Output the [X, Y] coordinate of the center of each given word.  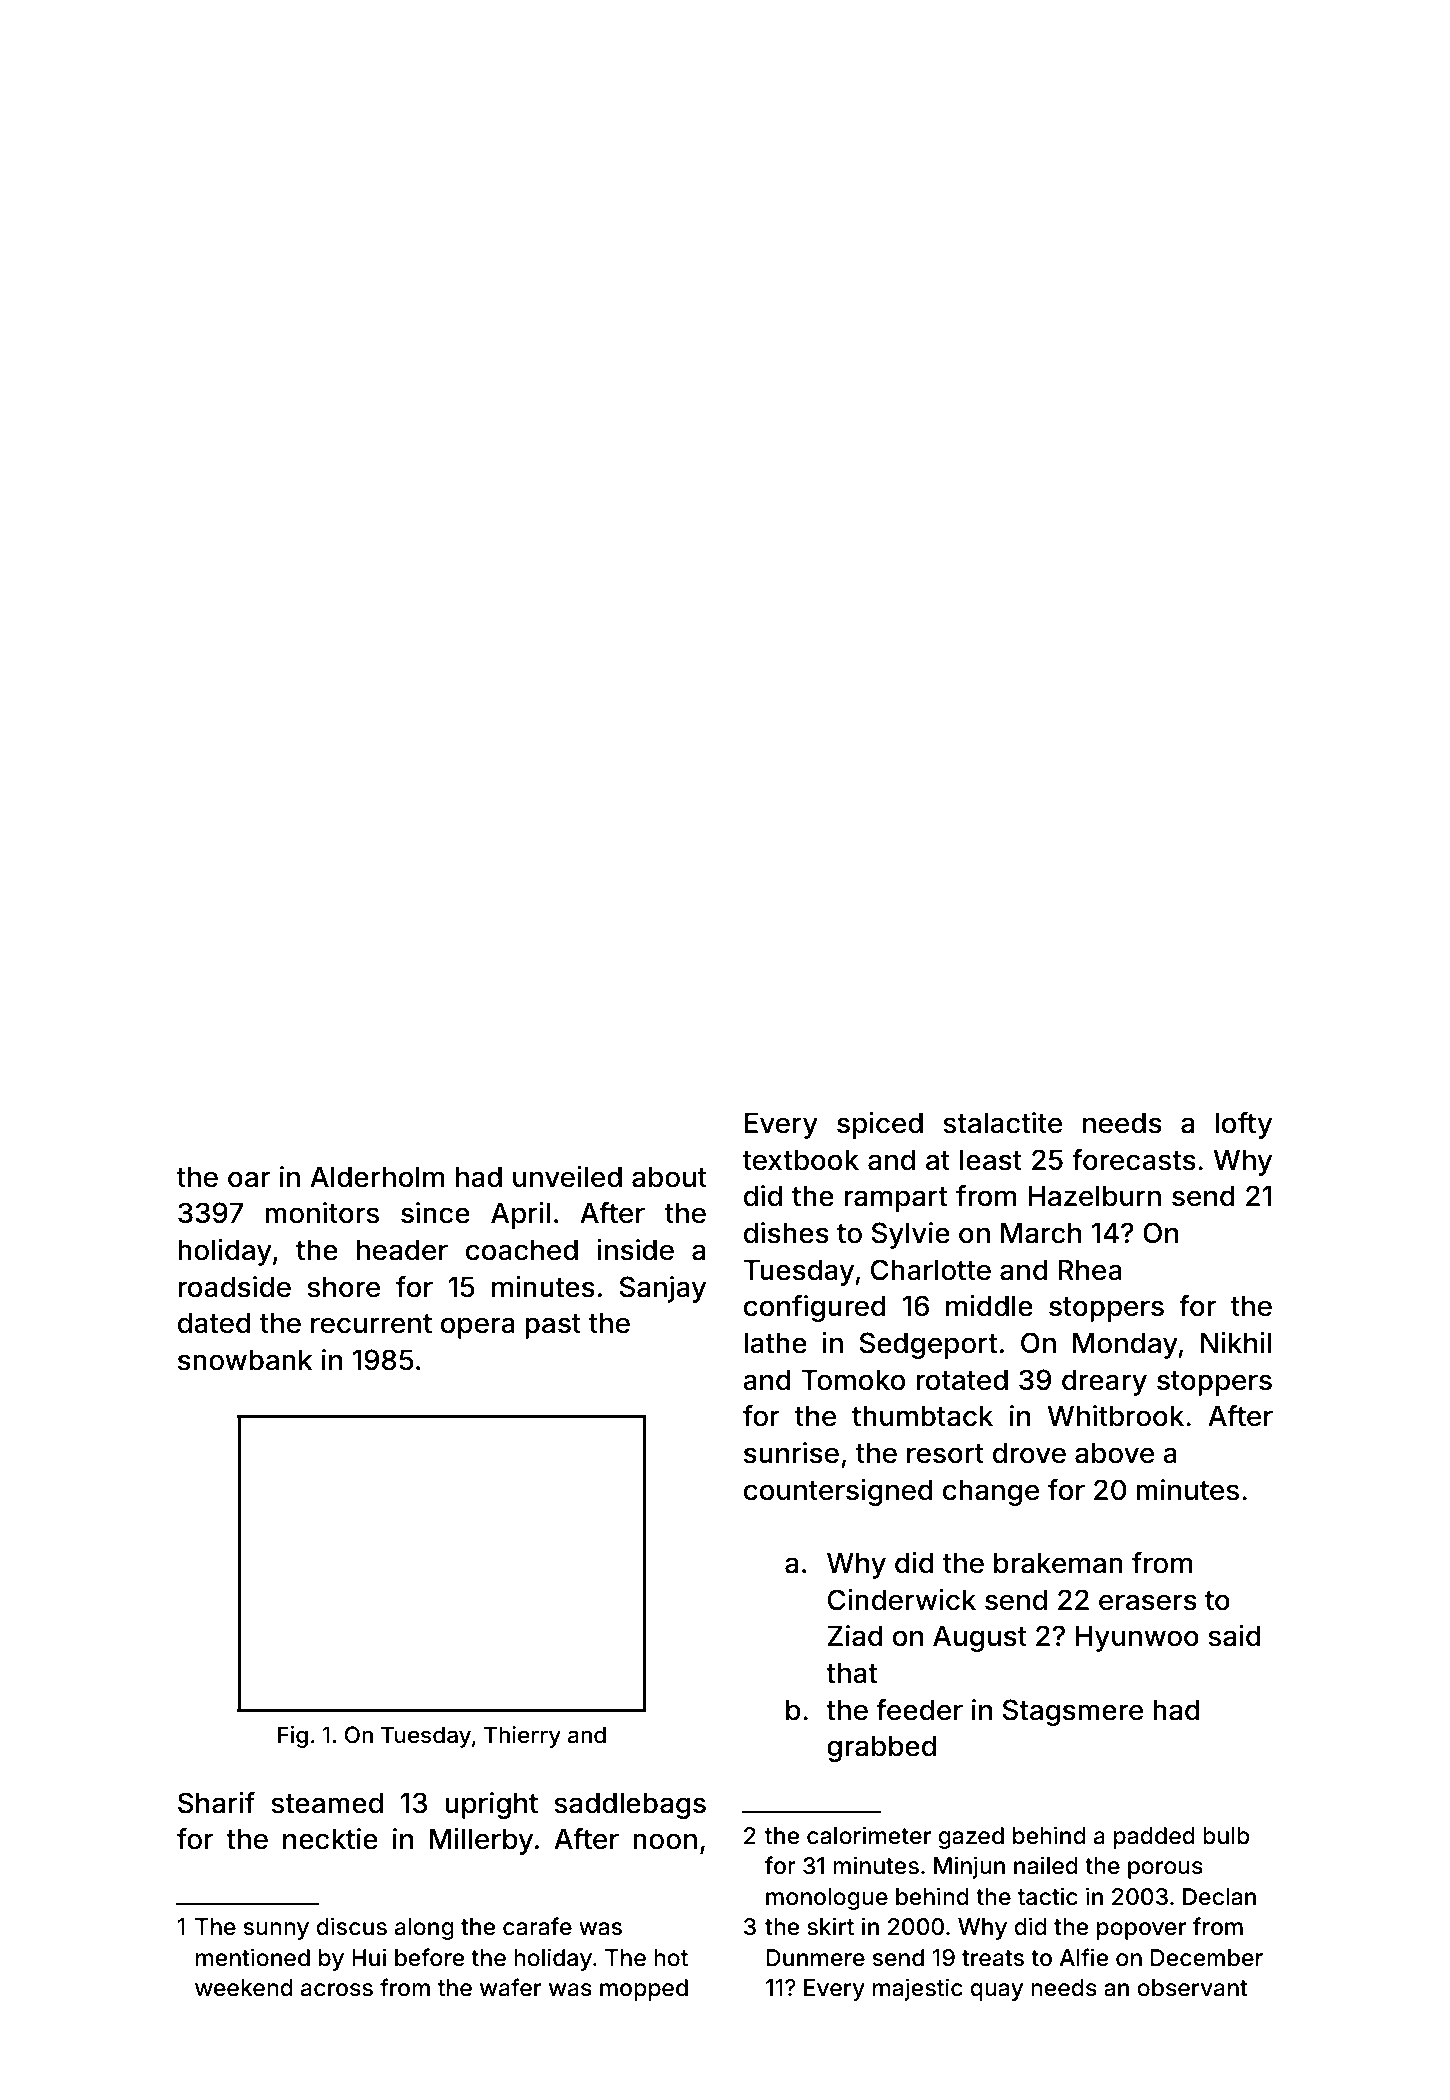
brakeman [1058, 1563]
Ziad [855, 1636]
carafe [537, 1926]
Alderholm [377, 1177]
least [991, 1160]
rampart [896, 1199]
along [424, 1929]
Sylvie [911, 1235]
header [402, 1250]
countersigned [838, 1492]
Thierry [522, 1737]
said [1234, 1636]
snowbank [245, 1360]
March [1041, 1233]
